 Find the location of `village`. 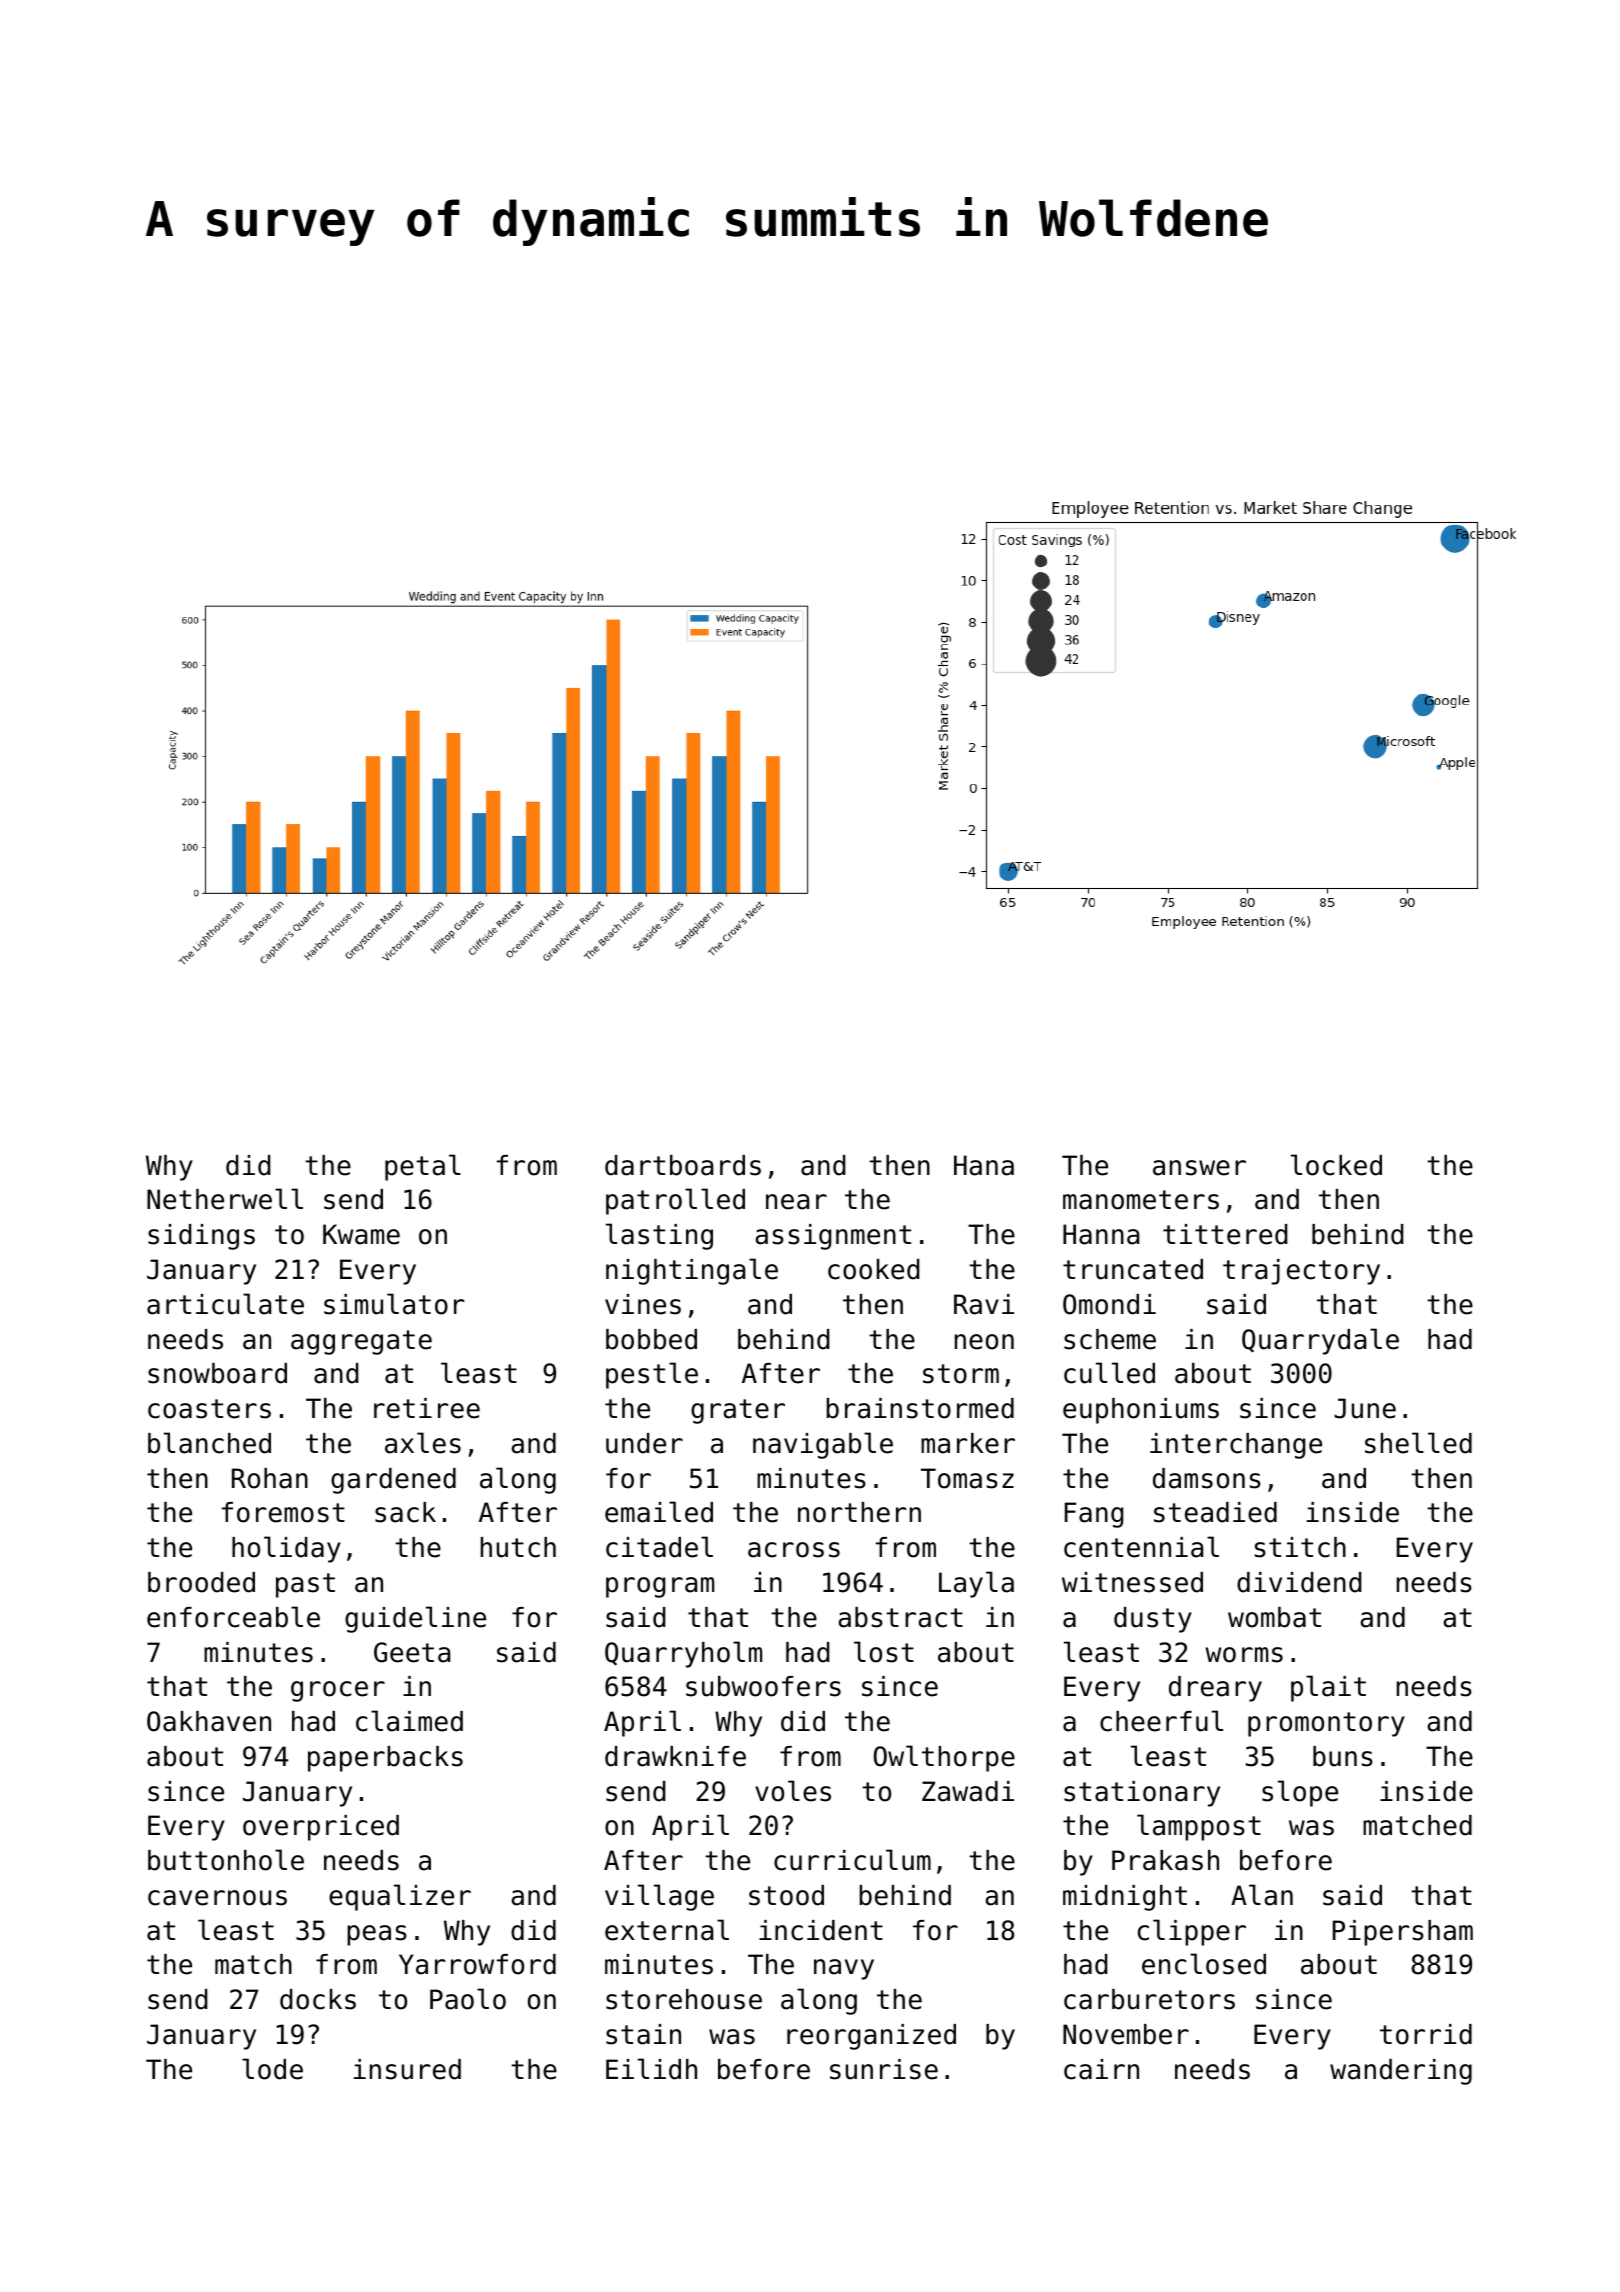

village is located at coordinates (659, 1897).
